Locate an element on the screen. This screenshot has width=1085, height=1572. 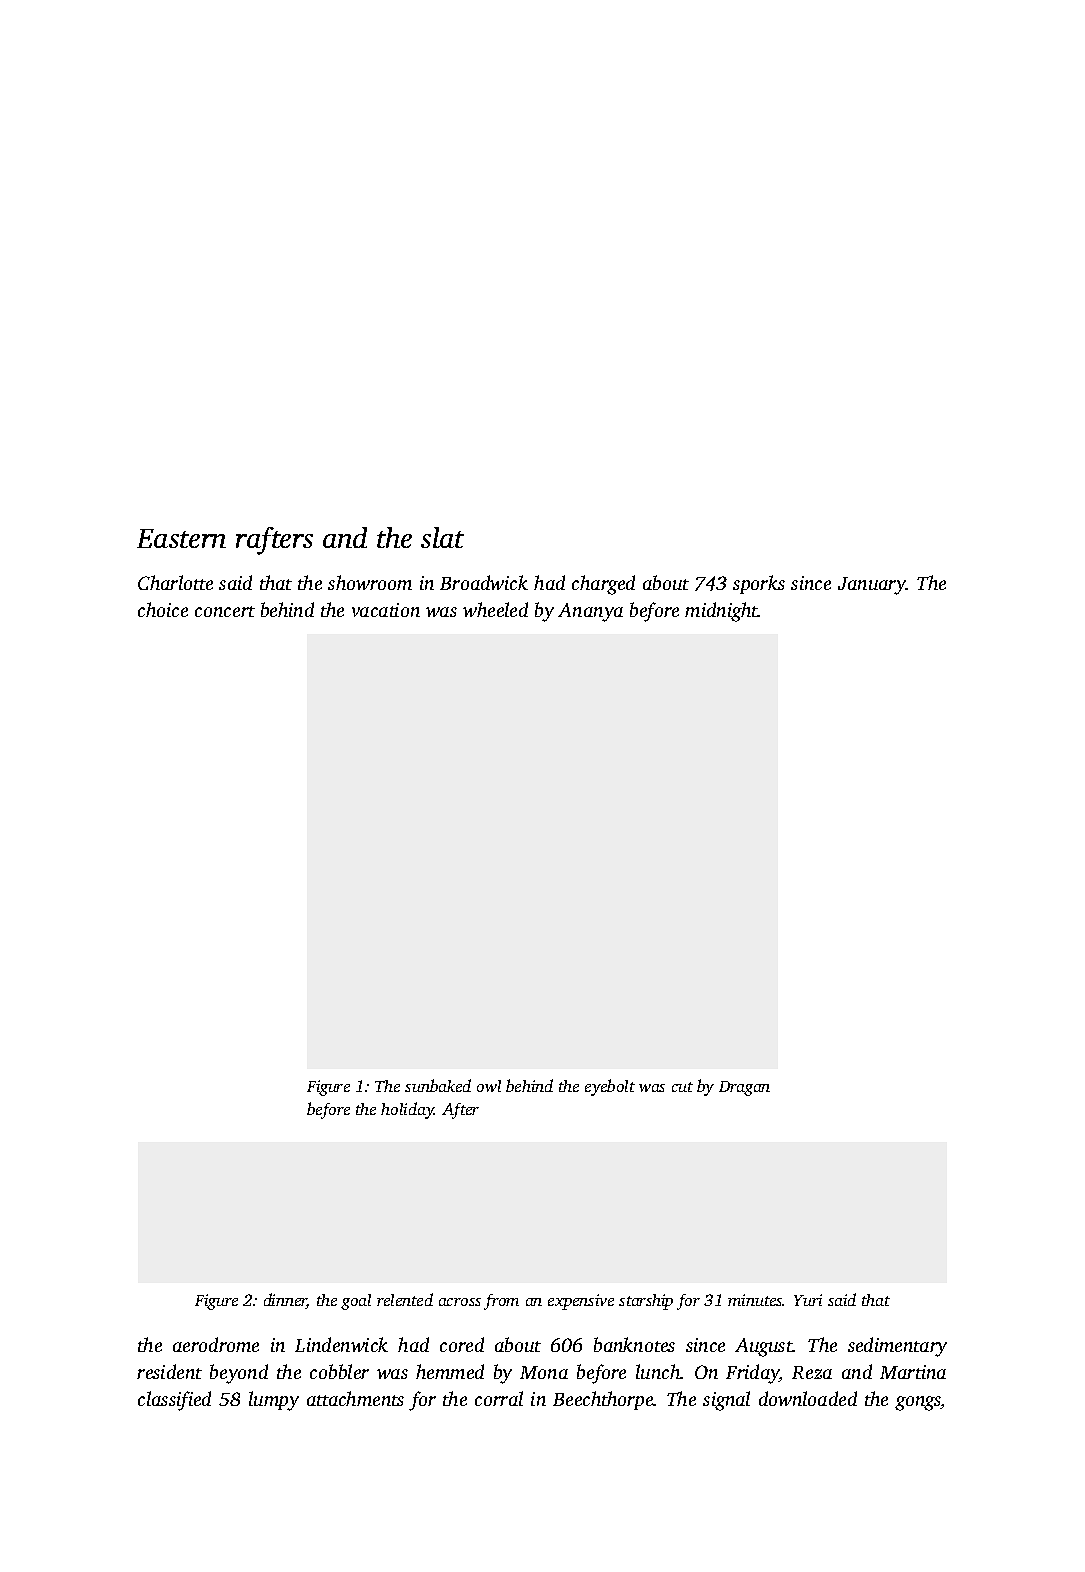
January is located at coordinates (872, 586).
